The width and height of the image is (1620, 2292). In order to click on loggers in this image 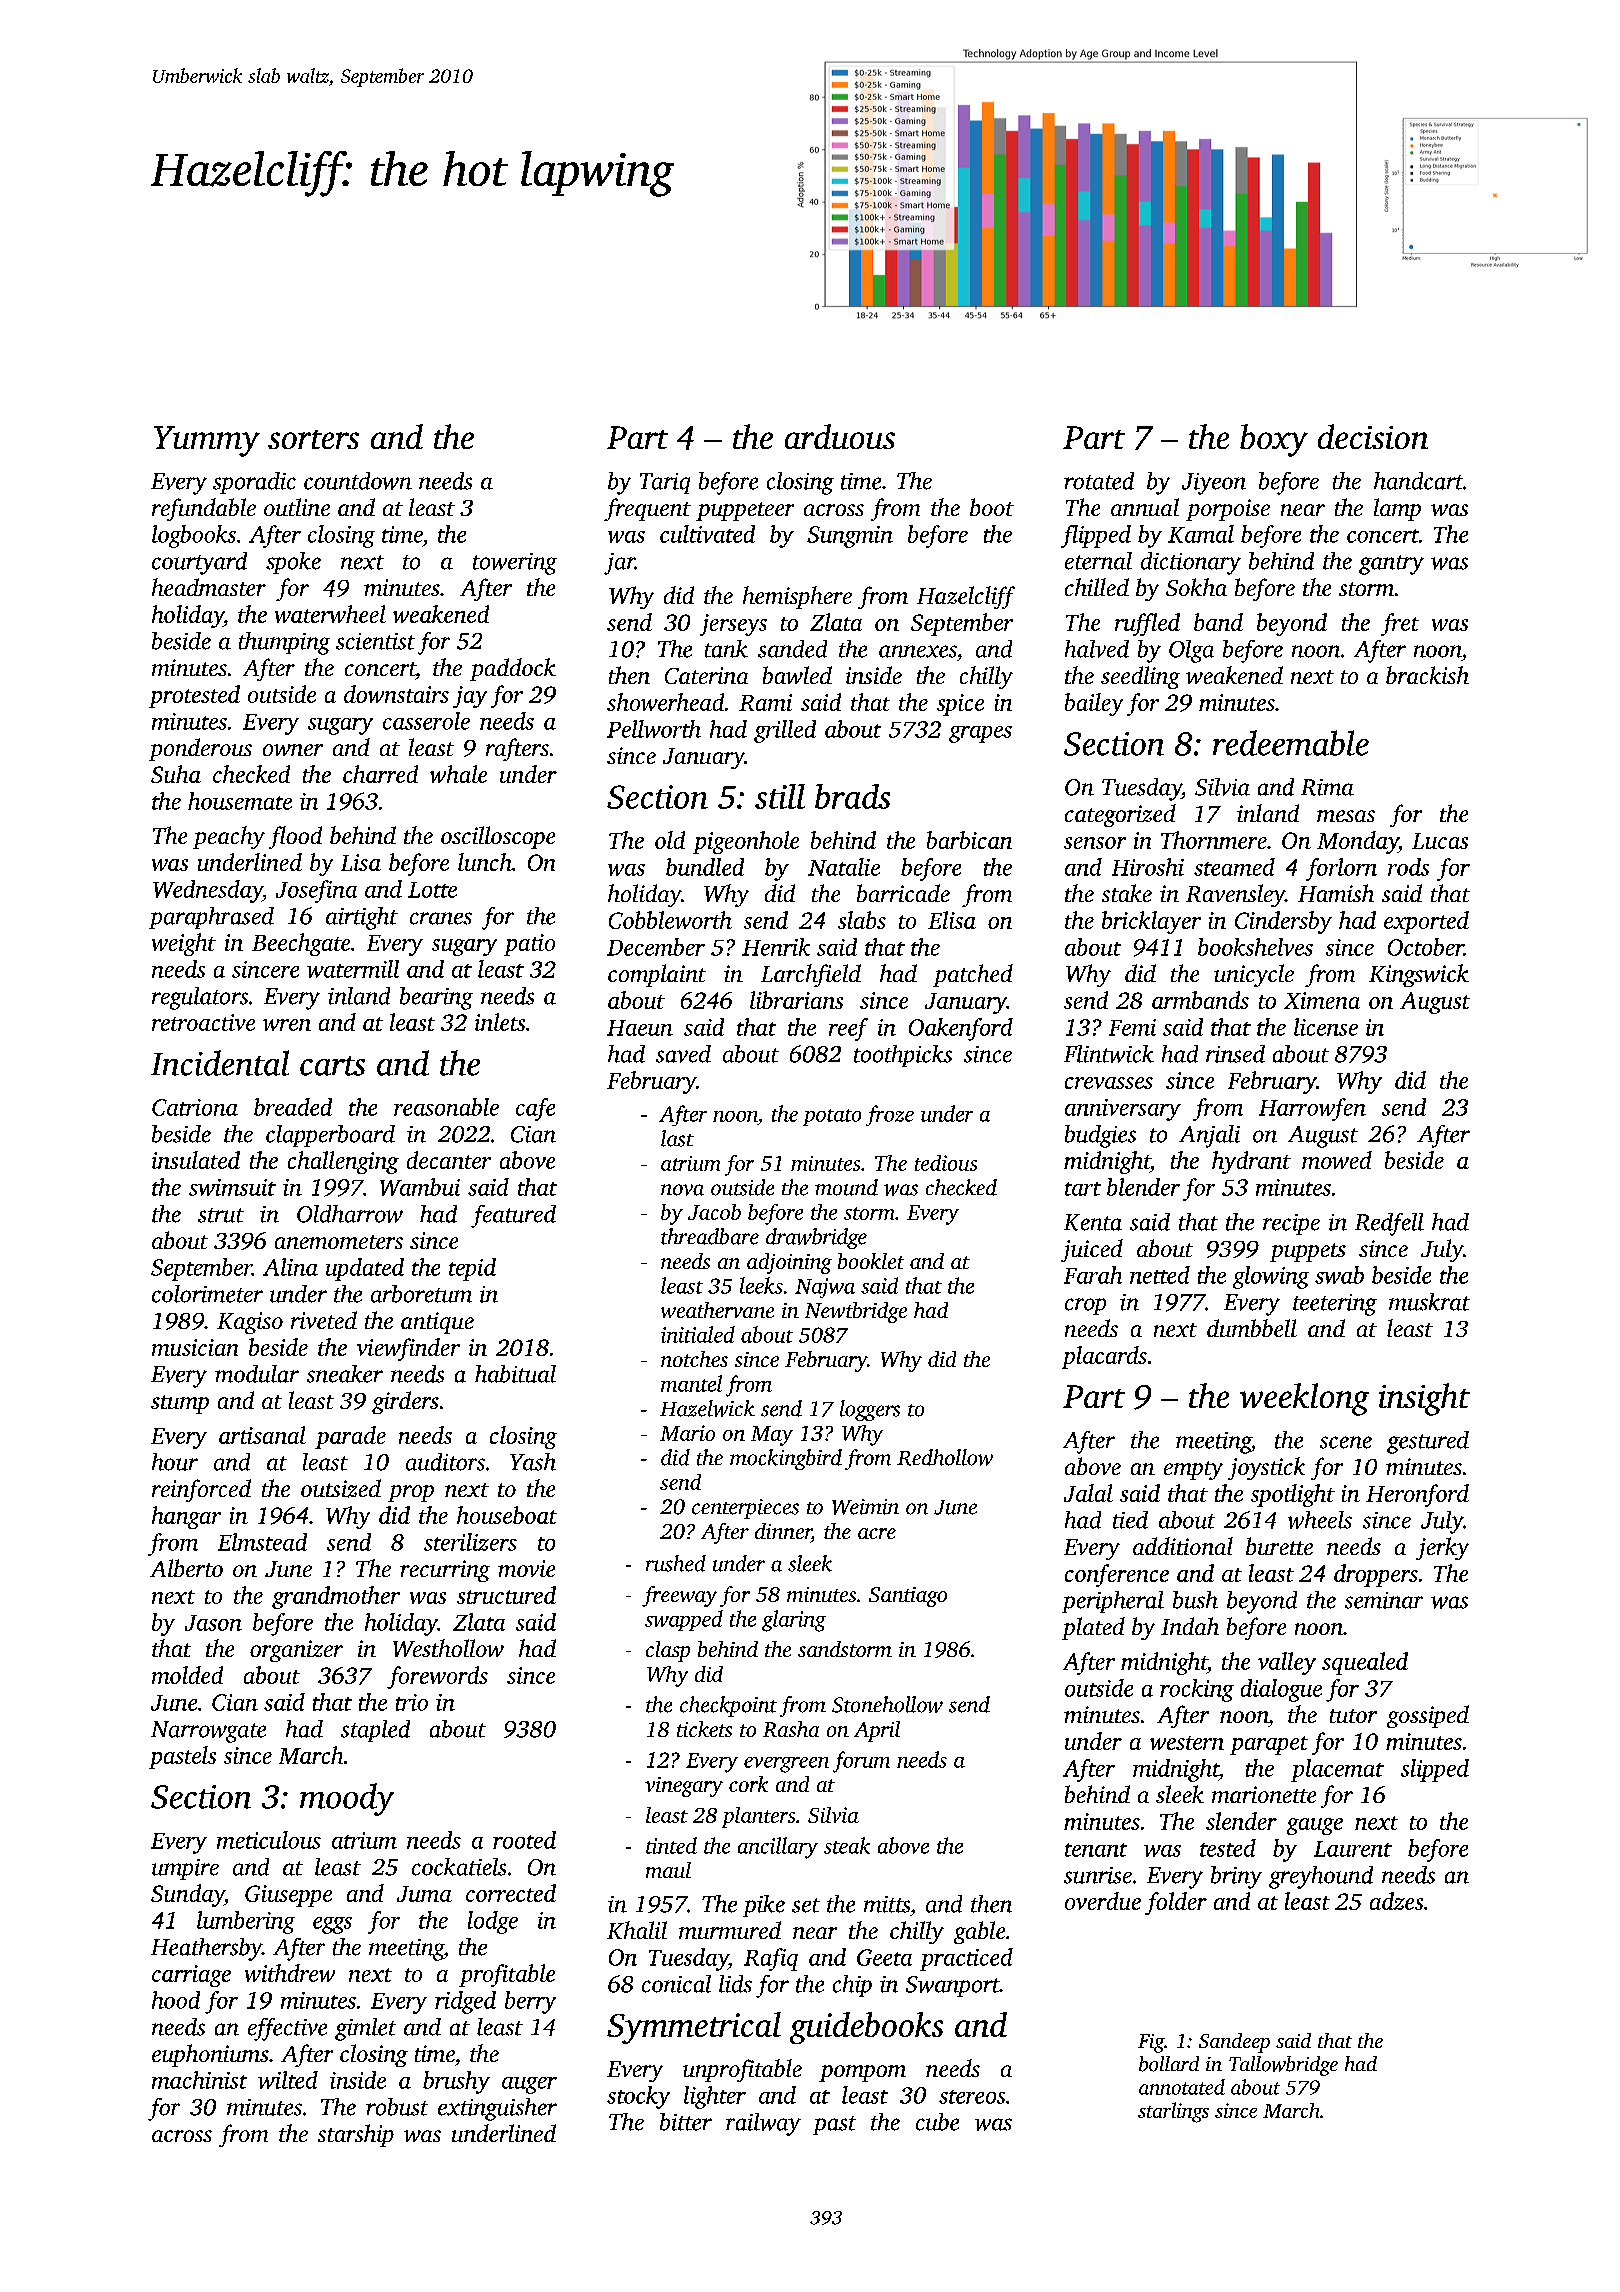, I will do `click(870, 1410)`.
